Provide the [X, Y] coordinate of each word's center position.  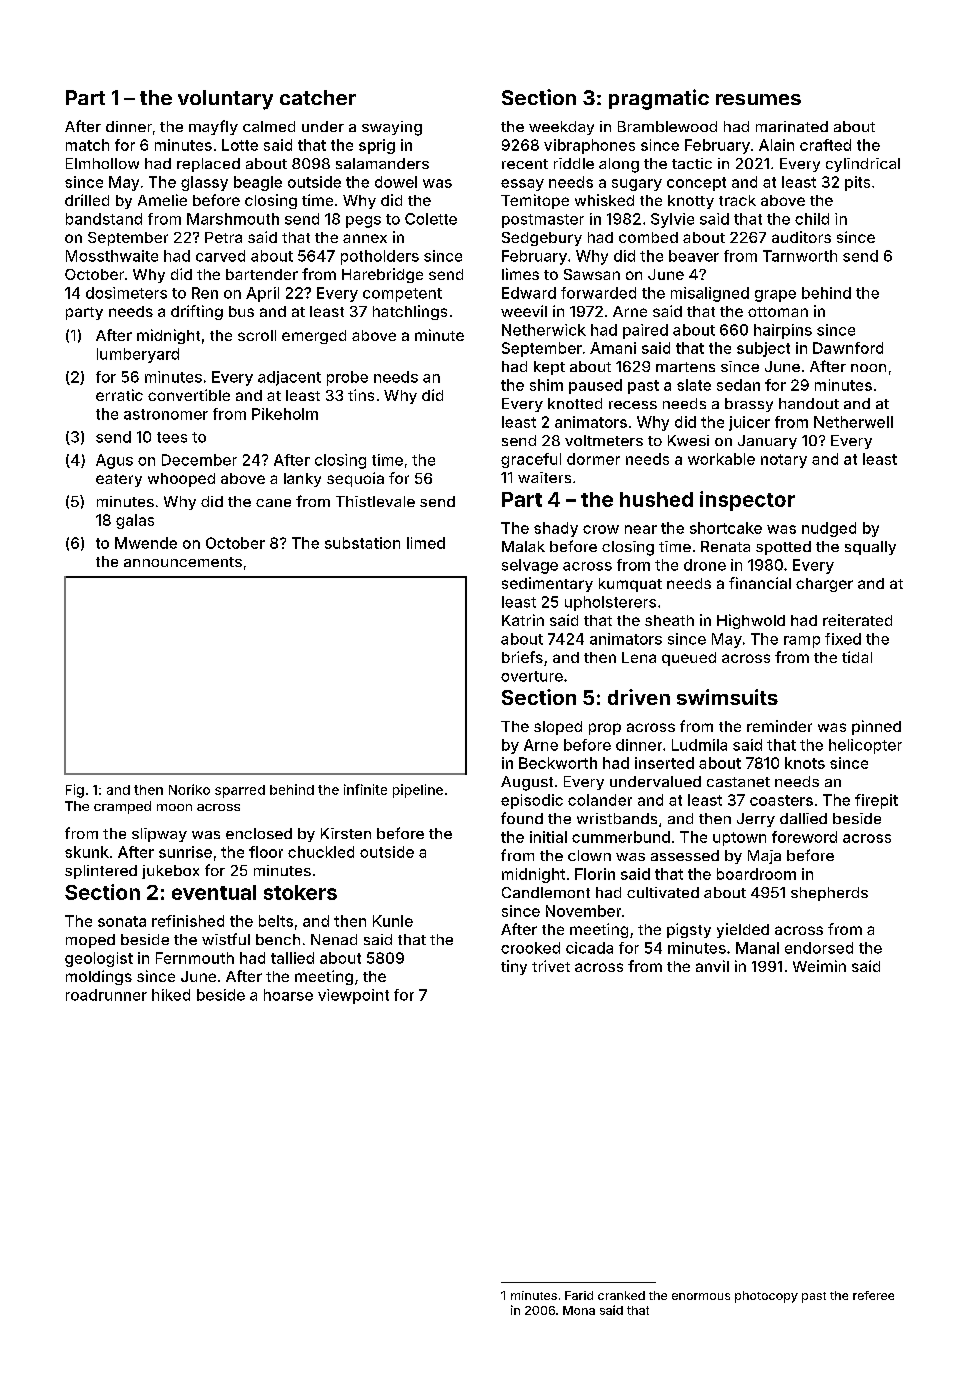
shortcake [726, 528]
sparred [240, 791]
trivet [551, 966]
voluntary [225, 100]
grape [775, 296]
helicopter [865, 746]
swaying [392, 128]
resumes [758, 99]
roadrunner [106, 995]
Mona [579, 1310]
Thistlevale [375, 501]
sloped [558, 728]
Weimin [819, 966]
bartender [262, 274]
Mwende [146, 543]
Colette [431, 219]
